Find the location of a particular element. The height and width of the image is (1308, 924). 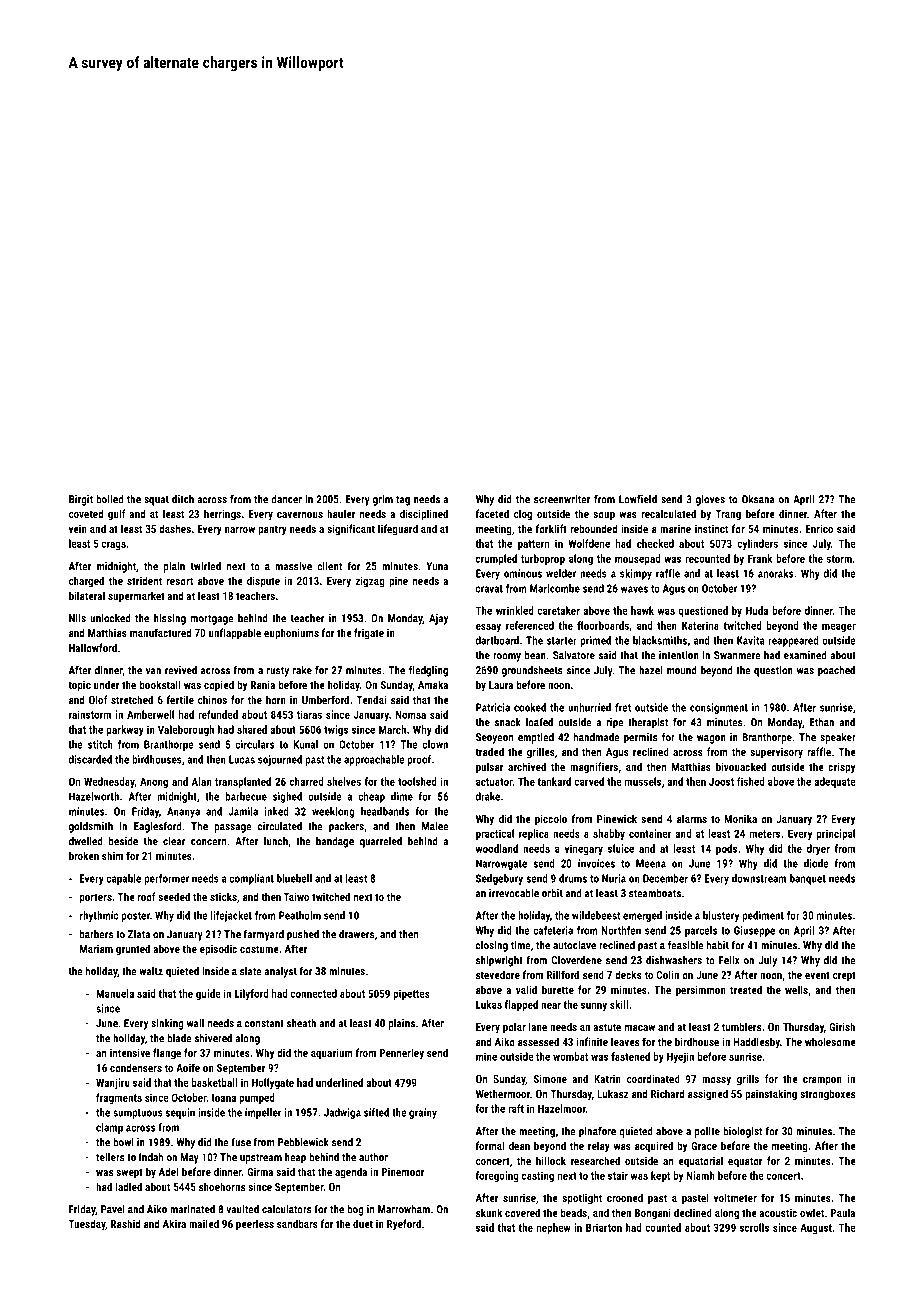

drawers is located at coordinates (356, 934).
